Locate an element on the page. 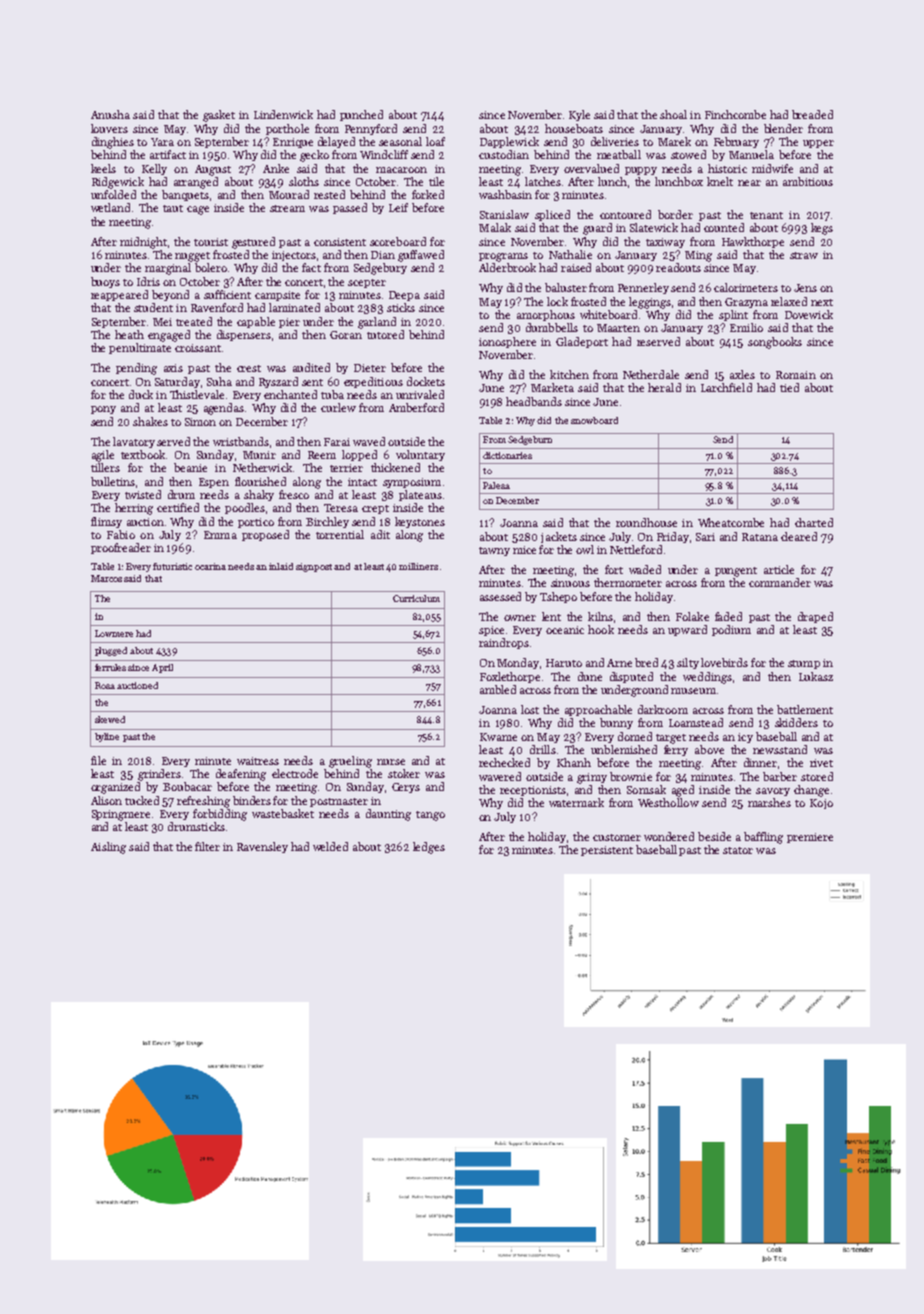 Image resolution: width=924 pixels, height=1314 pixels. Hawkthorpe is located at coordinates (753, 242).
